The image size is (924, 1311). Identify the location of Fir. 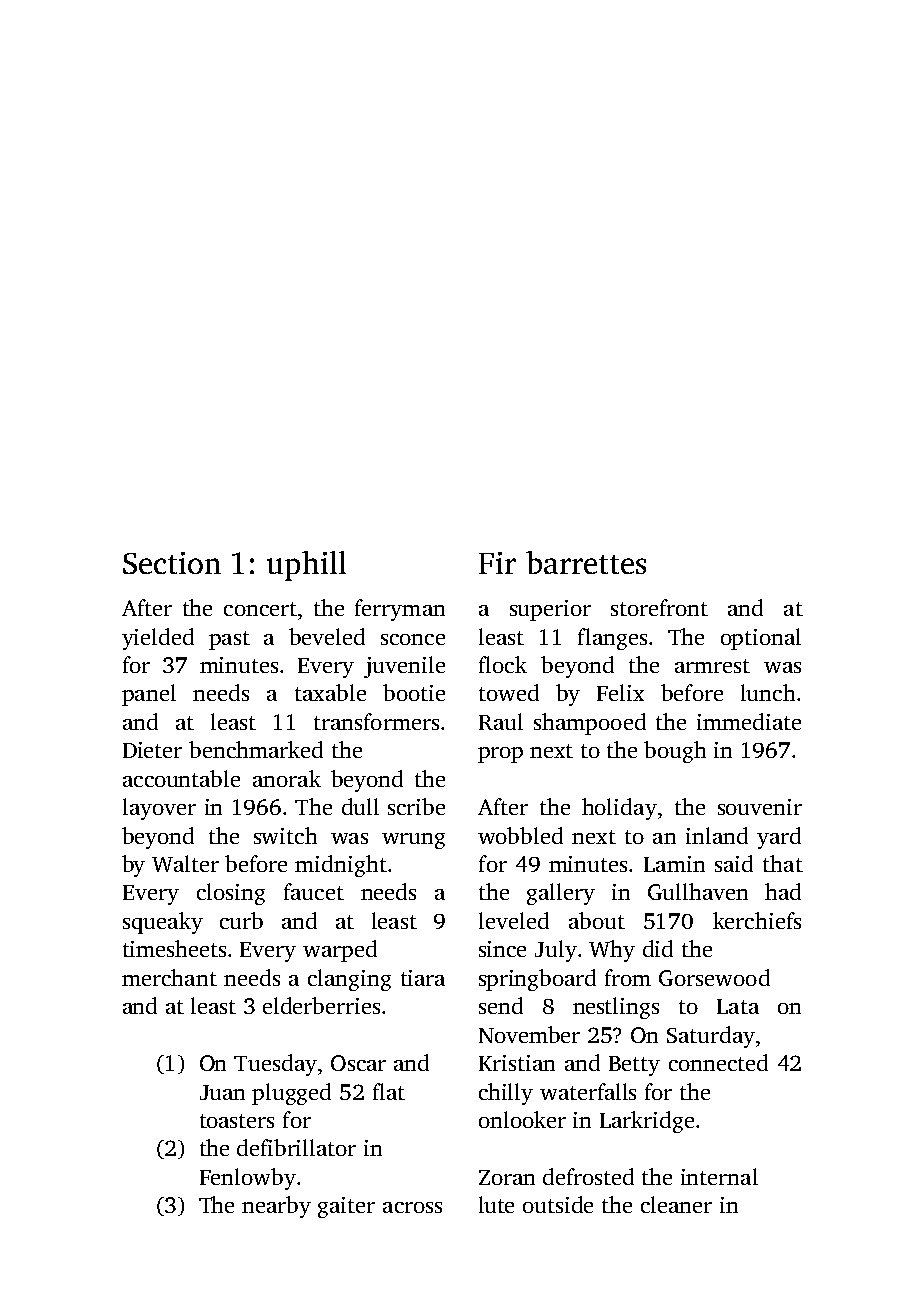
(497, 563).
